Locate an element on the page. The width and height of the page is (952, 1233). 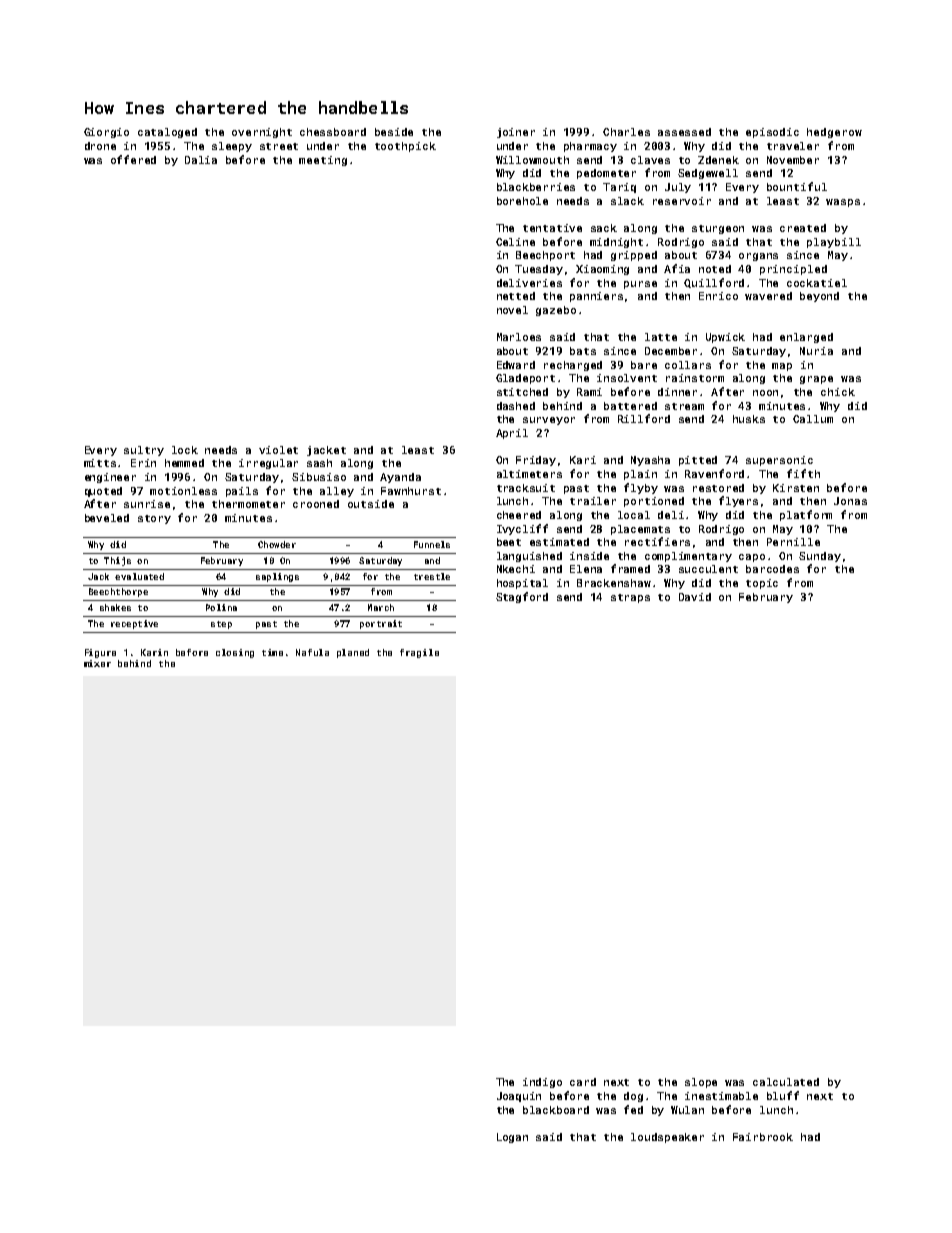
blackboard is located at coordinates (556, 1110).
